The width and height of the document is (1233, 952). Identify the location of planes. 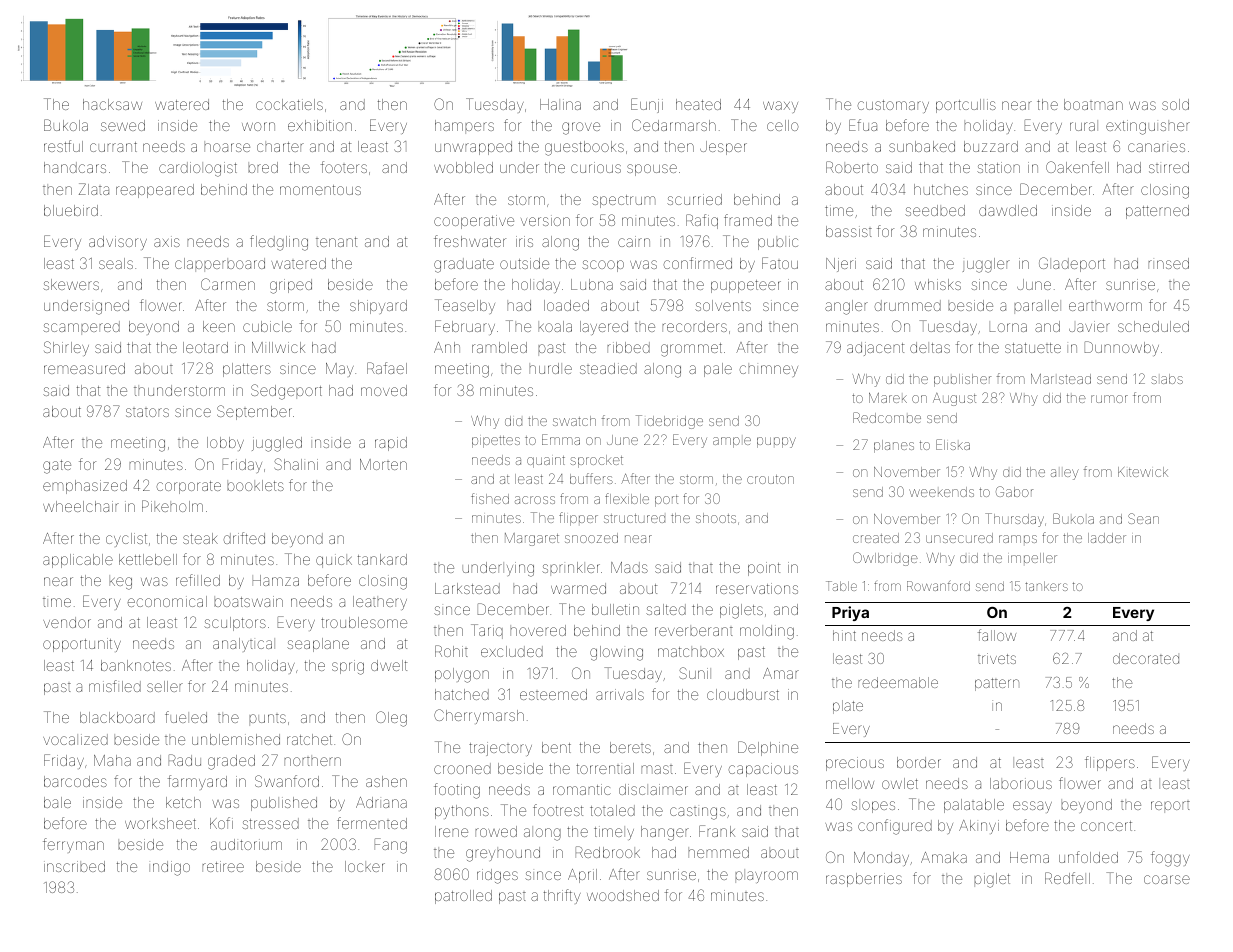
(894, 446).
